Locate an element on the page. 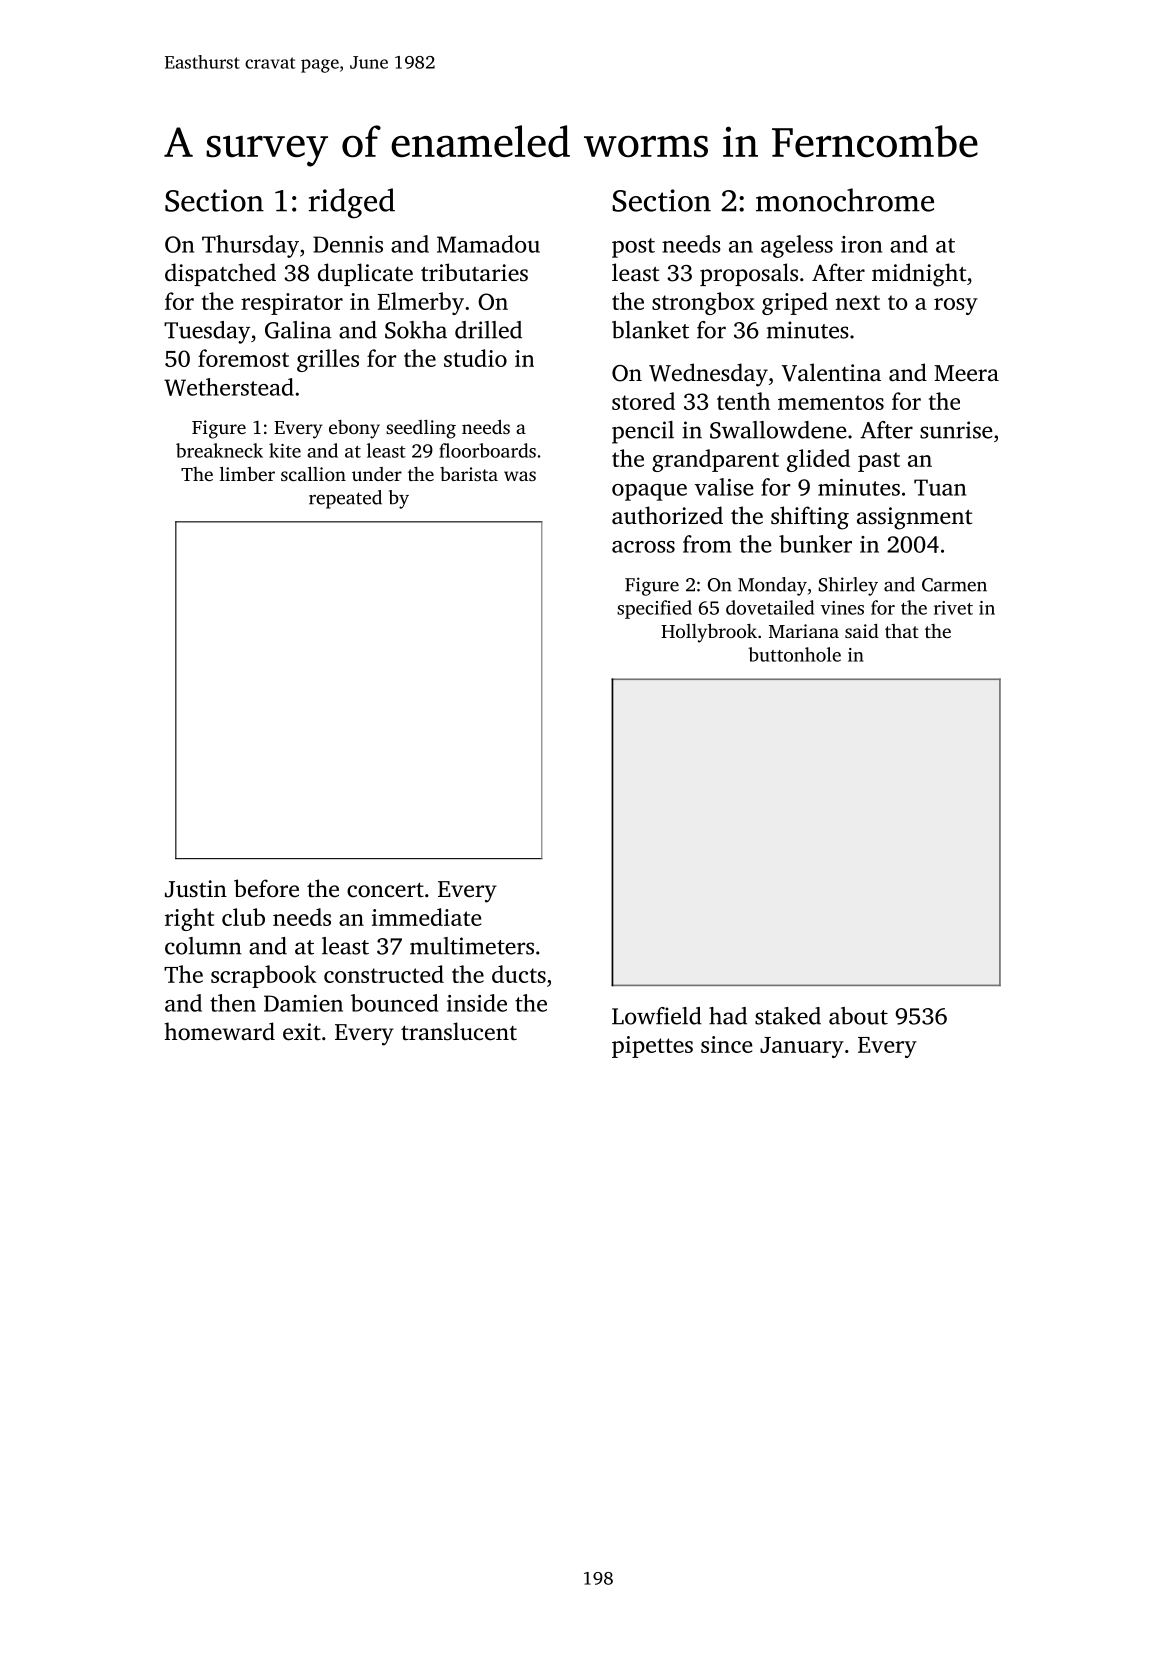 The image size is (1165, 1654). kite is located at coordinates (285, 450).
